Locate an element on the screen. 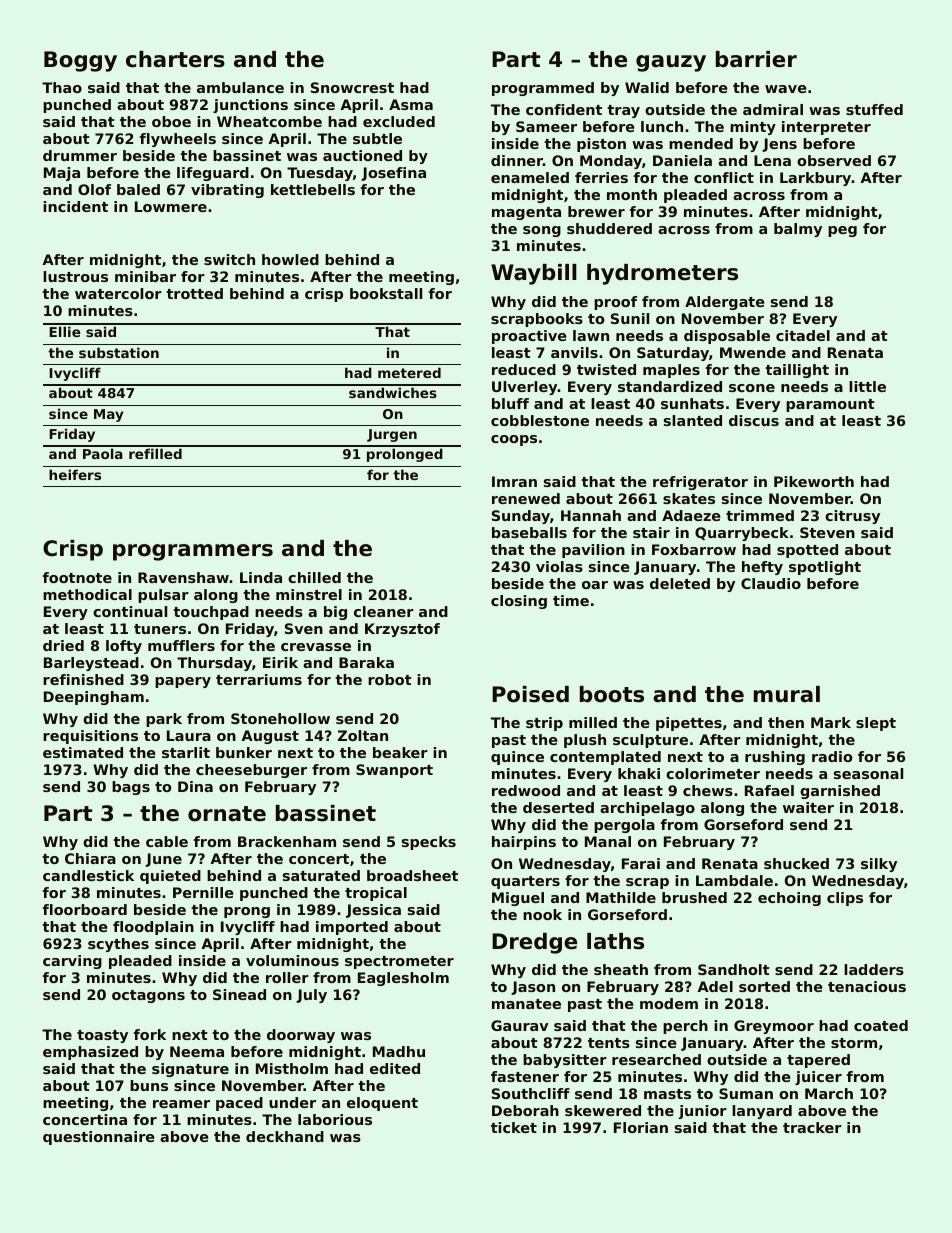  programmers is located at coordinates (193, 552).
